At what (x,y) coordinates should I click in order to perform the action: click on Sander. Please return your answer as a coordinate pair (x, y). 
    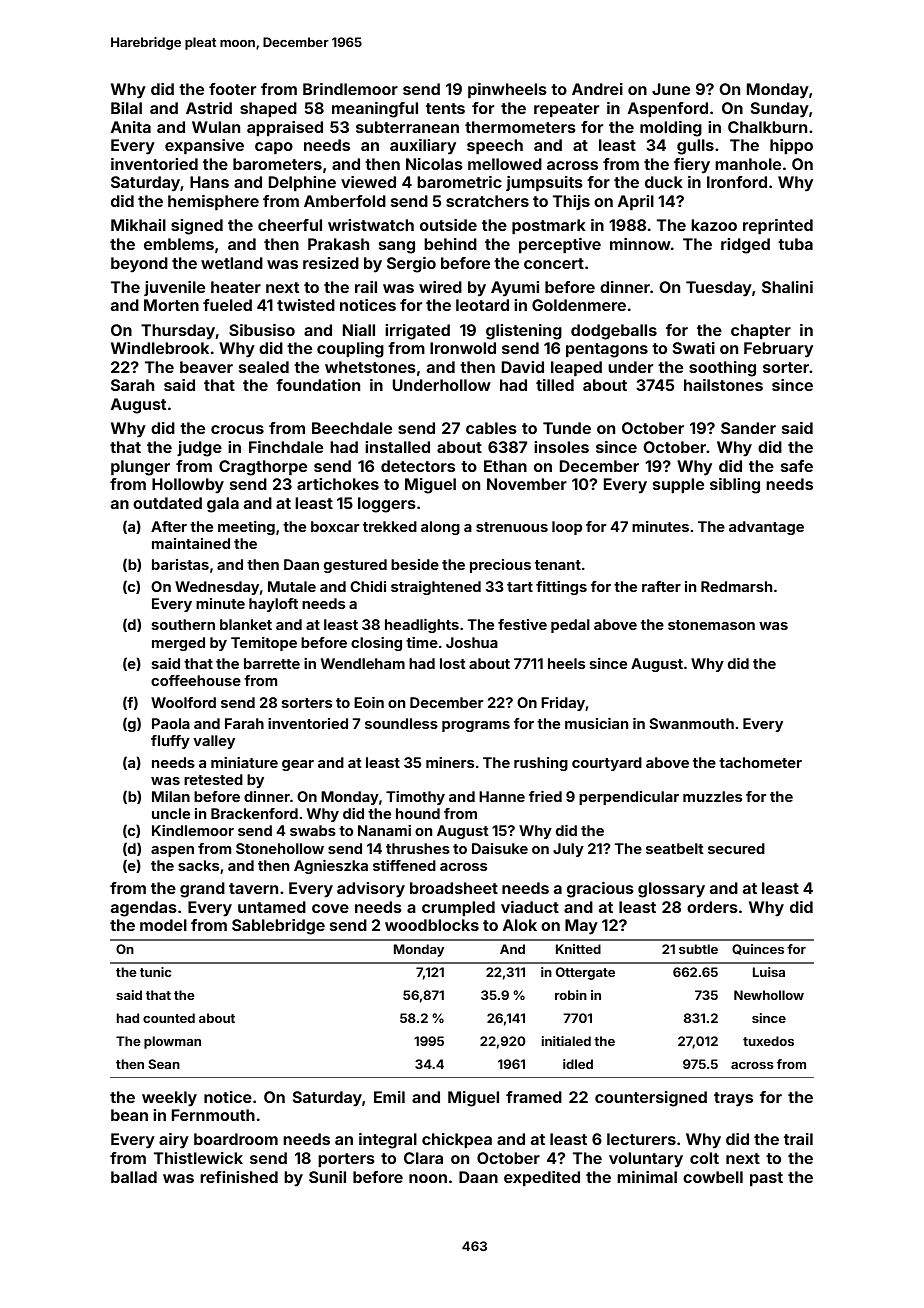
    Looking at the image, I should click on (748, 428).
